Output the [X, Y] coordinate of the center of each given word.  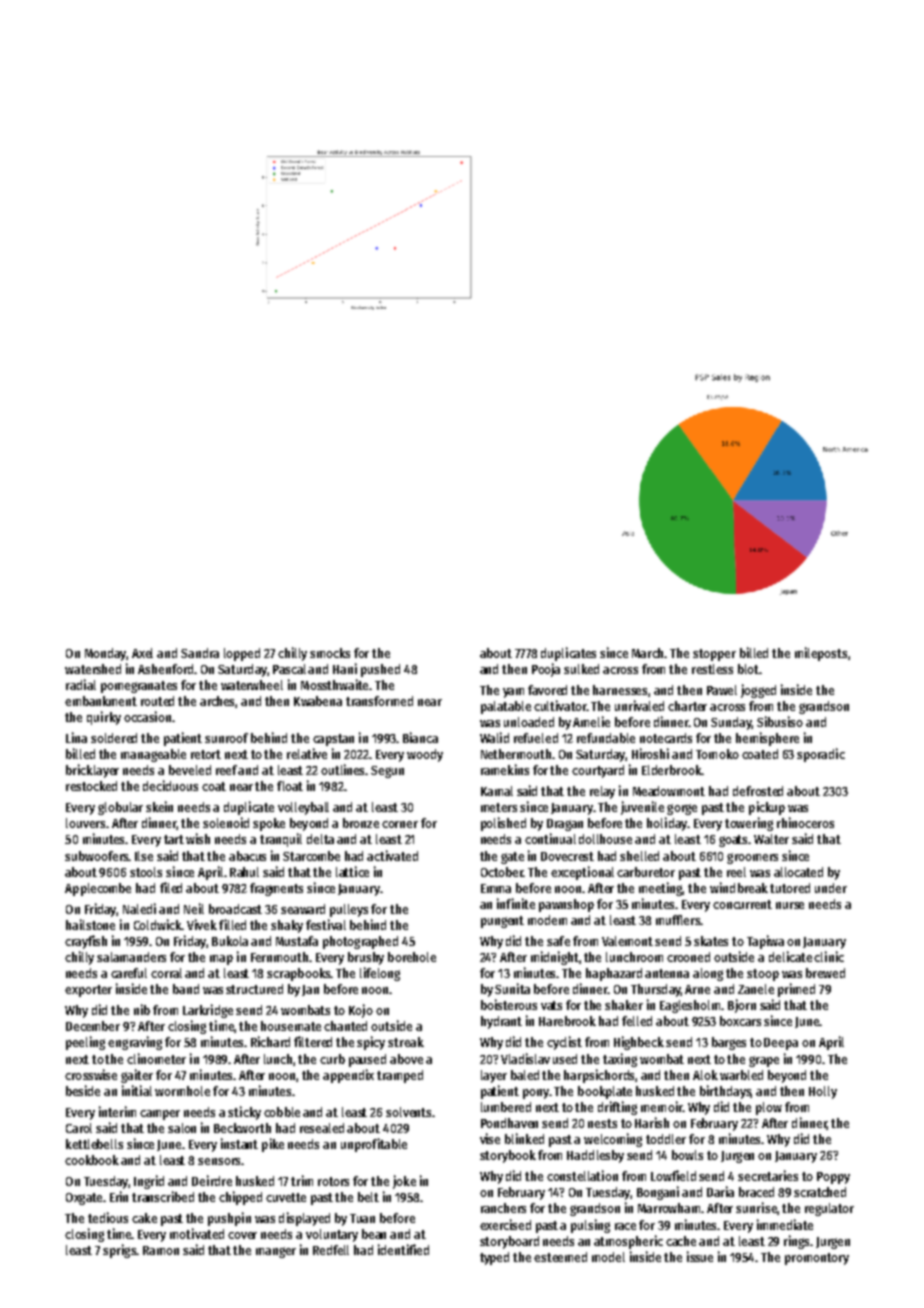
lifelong [380, 974]
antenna [667, 973]
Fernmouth [279, 957]
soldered [114, 738]
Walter [771, 839]
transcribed [163, 1196]
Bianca [420, 737]
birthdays [725, 1092]
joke [404, 1182]
